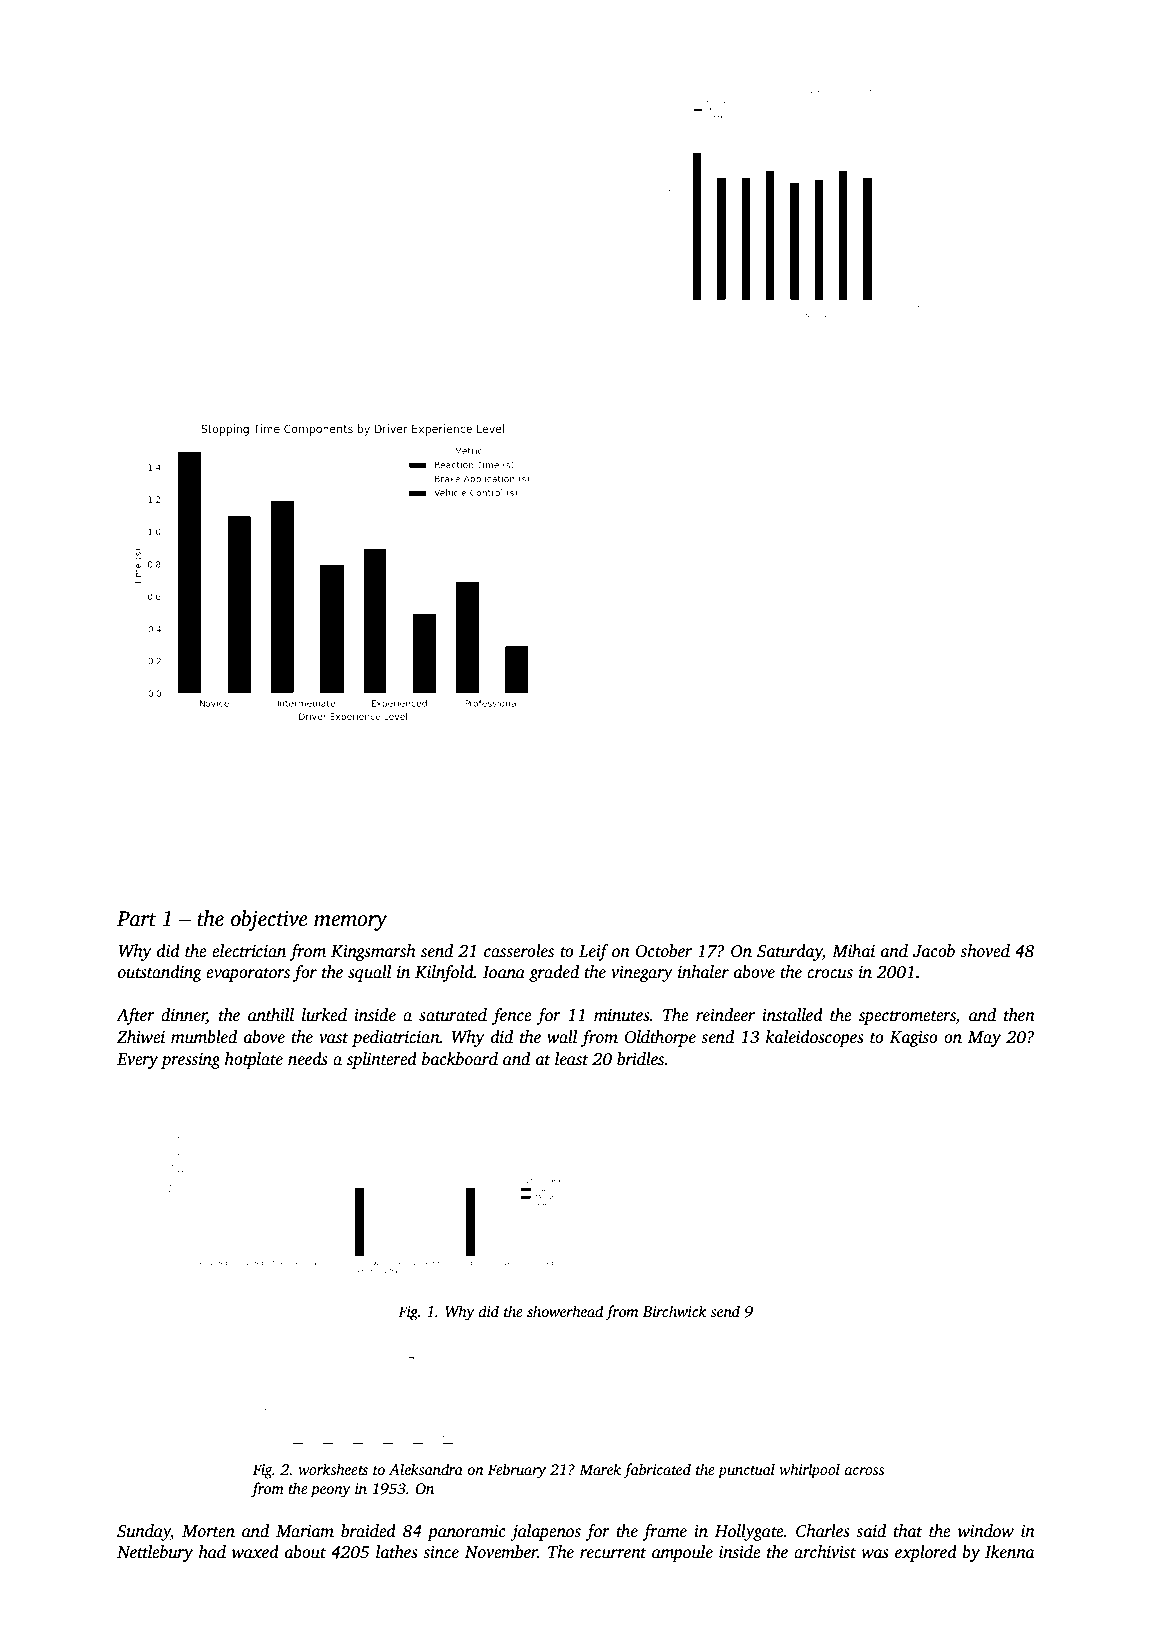  Describe the element at coordinates (1010, 1551) in the page. I see `Ikenna` at that location.
